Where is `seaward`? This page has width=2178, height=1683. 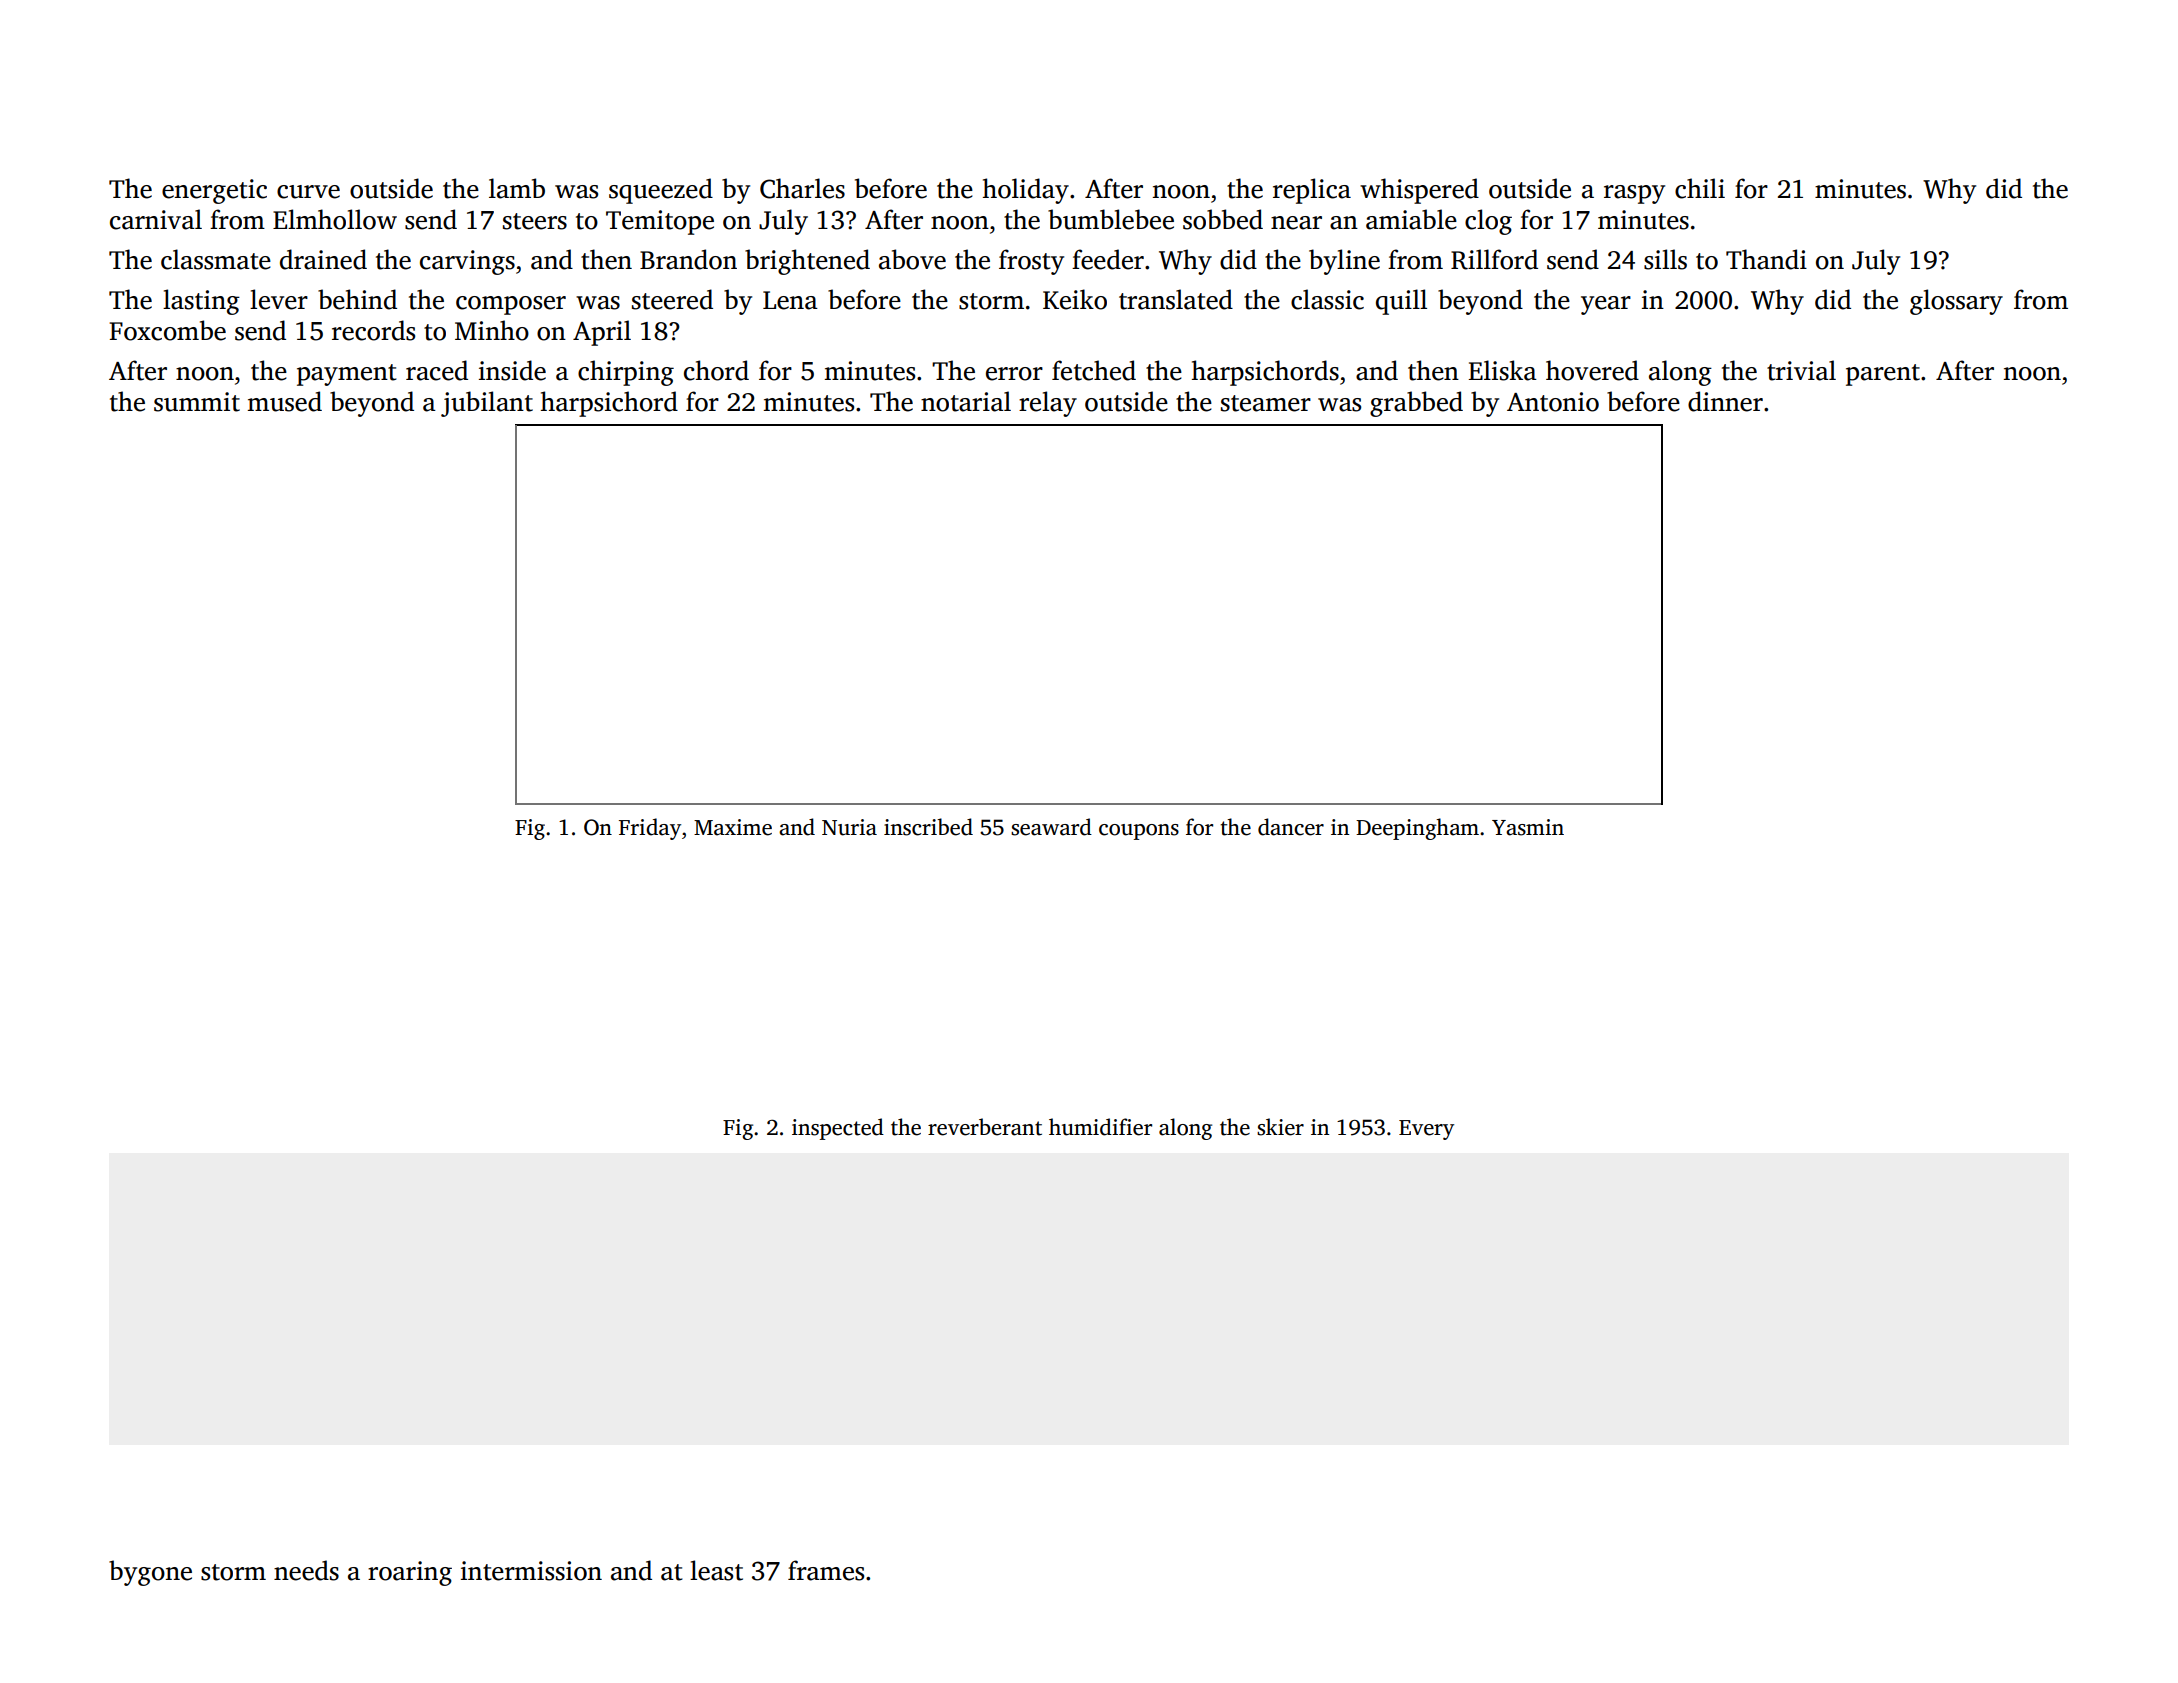 seaward is located at coordinates (1051, 827).
